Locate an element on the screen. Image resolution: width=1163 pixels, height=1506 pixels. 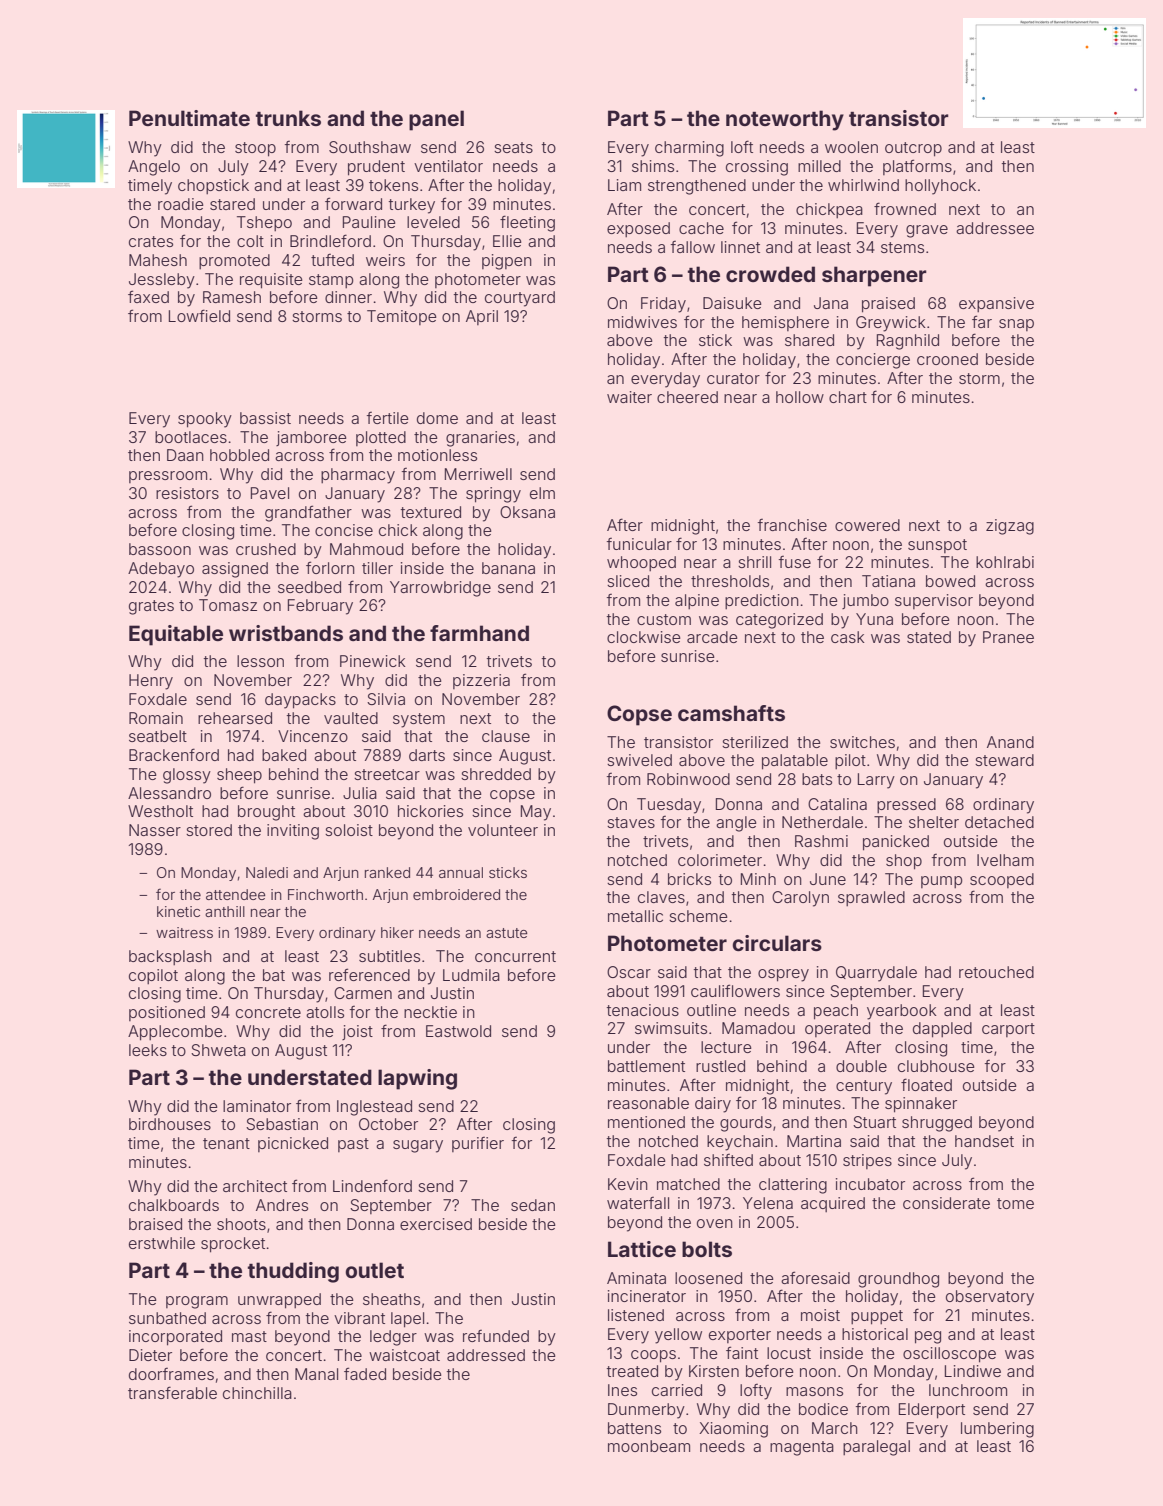
cache is located at coordinates (701, 228).
